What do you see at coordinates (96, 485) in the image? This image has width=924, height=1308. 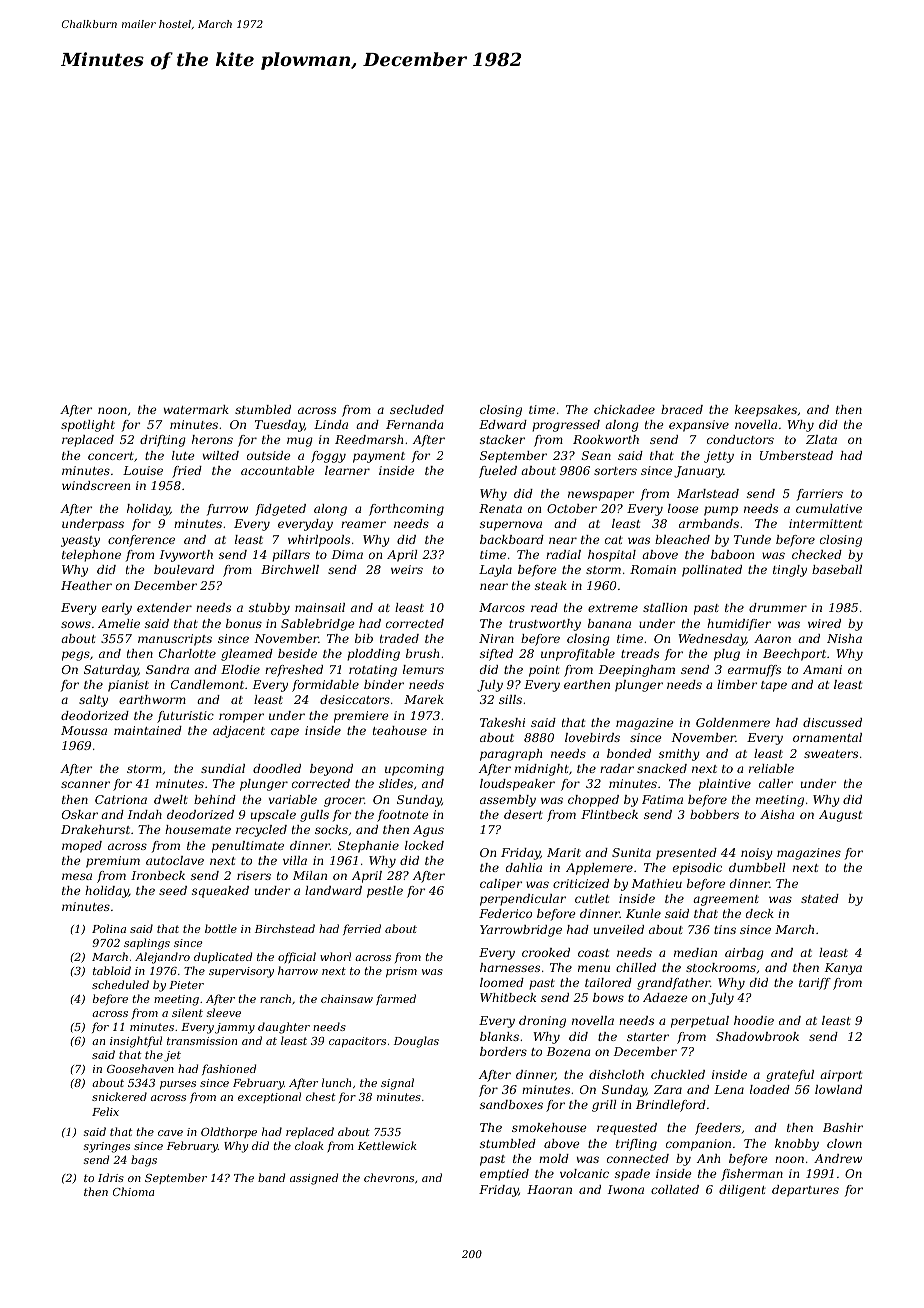 I see `windscreen` at bounding box center [96, 485].
